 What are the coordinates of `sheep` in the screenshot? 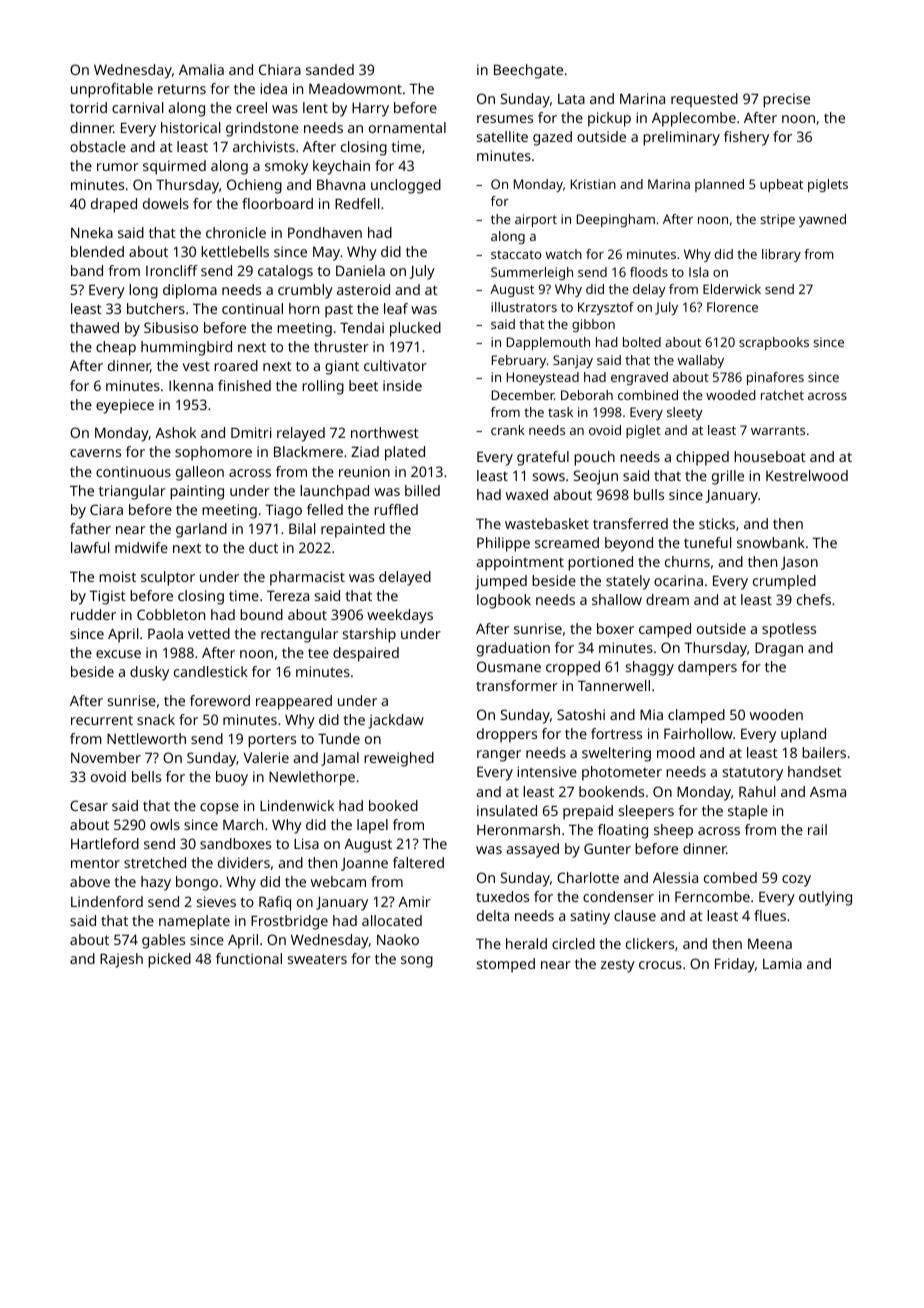 It's located at (673, 831).
